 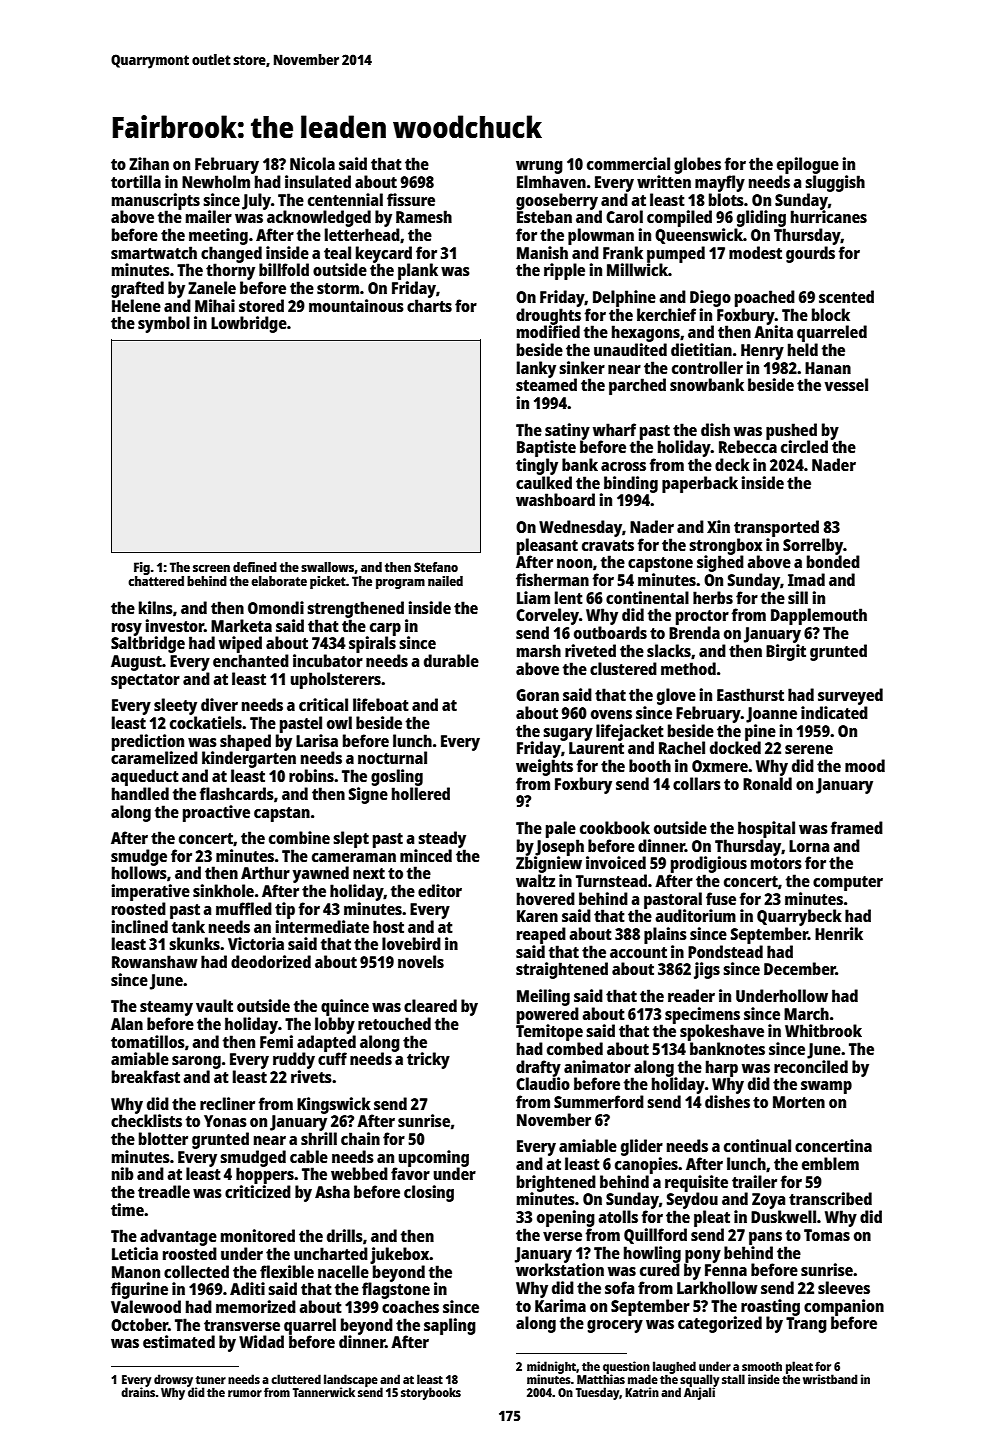 I want to click on tricky, so click(x=428, y=1060).
